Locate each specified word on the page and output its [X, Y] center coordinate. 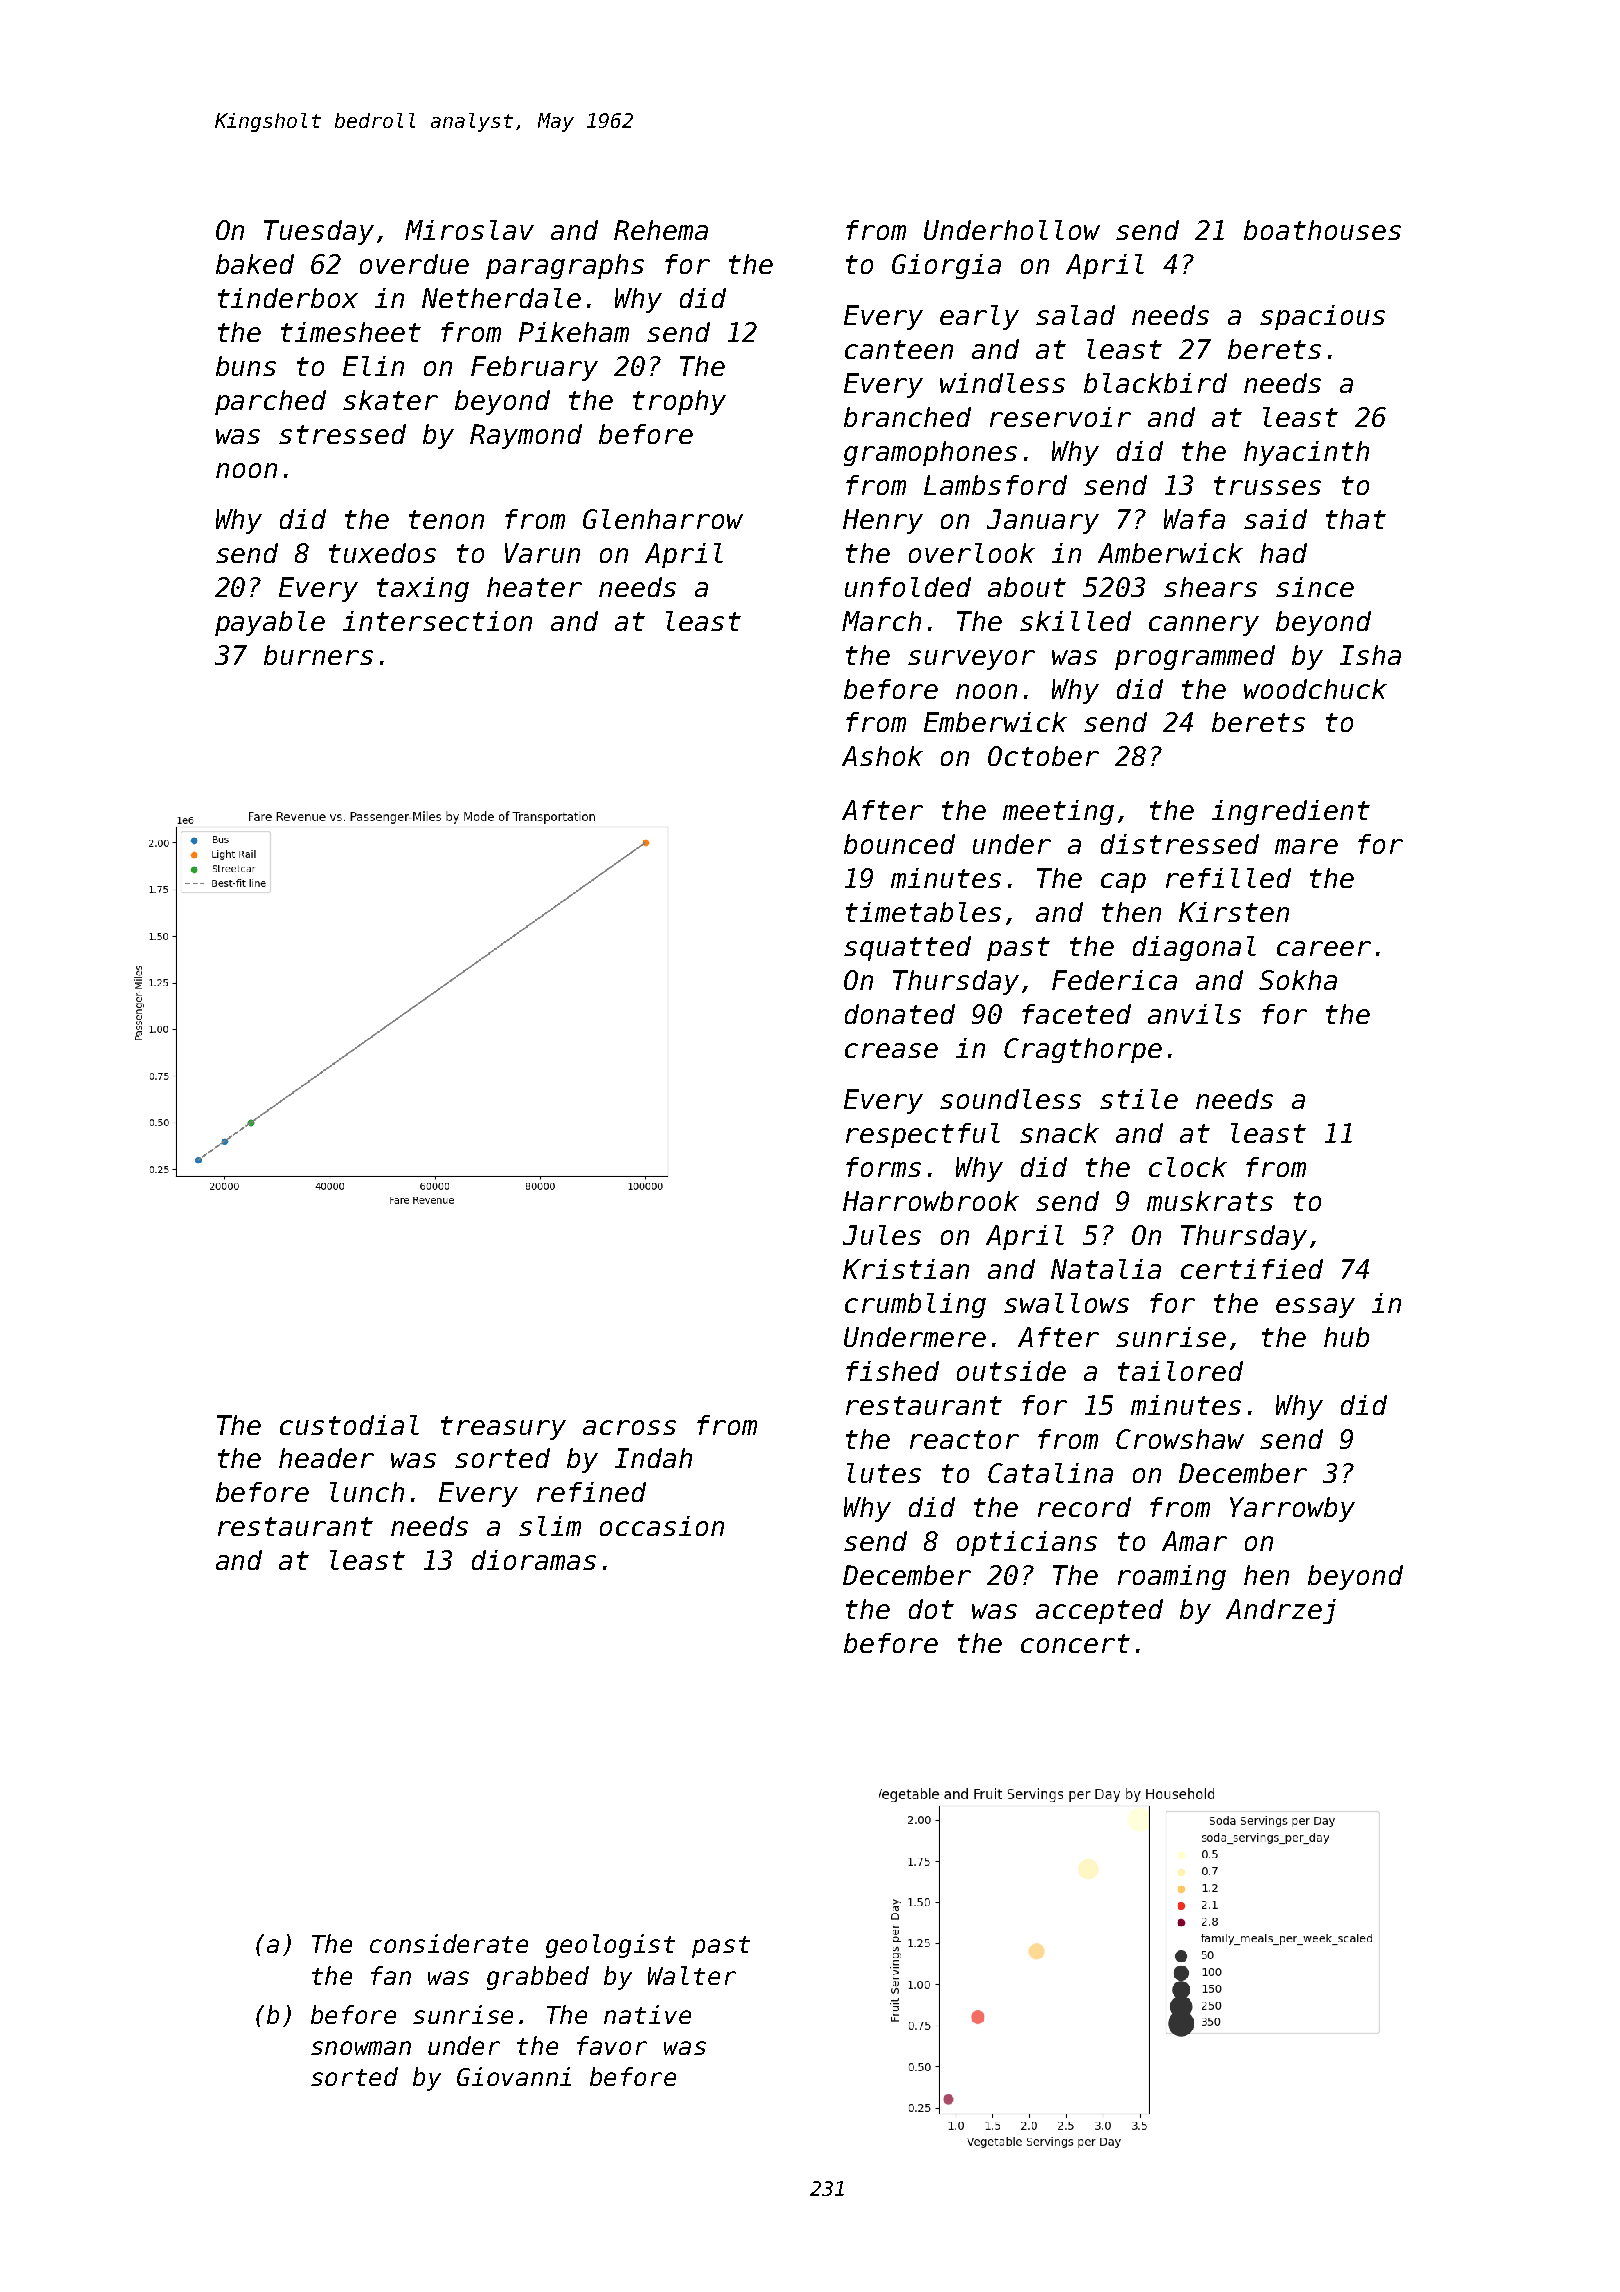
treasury [503, 1428]
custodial [349, 1425]
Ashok [882, 756]
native [647, 2014]
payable [270, 623]
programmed [1195, 657]
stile [1139, 1099]
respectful [923, 1135]
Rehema [661, 230]
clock [1188, 1167]
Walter [692, 1975]
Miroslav [469, 230]
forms [883, 1167]
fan [391, 1975]
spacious [1322, 317]
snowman [361, 2048]
